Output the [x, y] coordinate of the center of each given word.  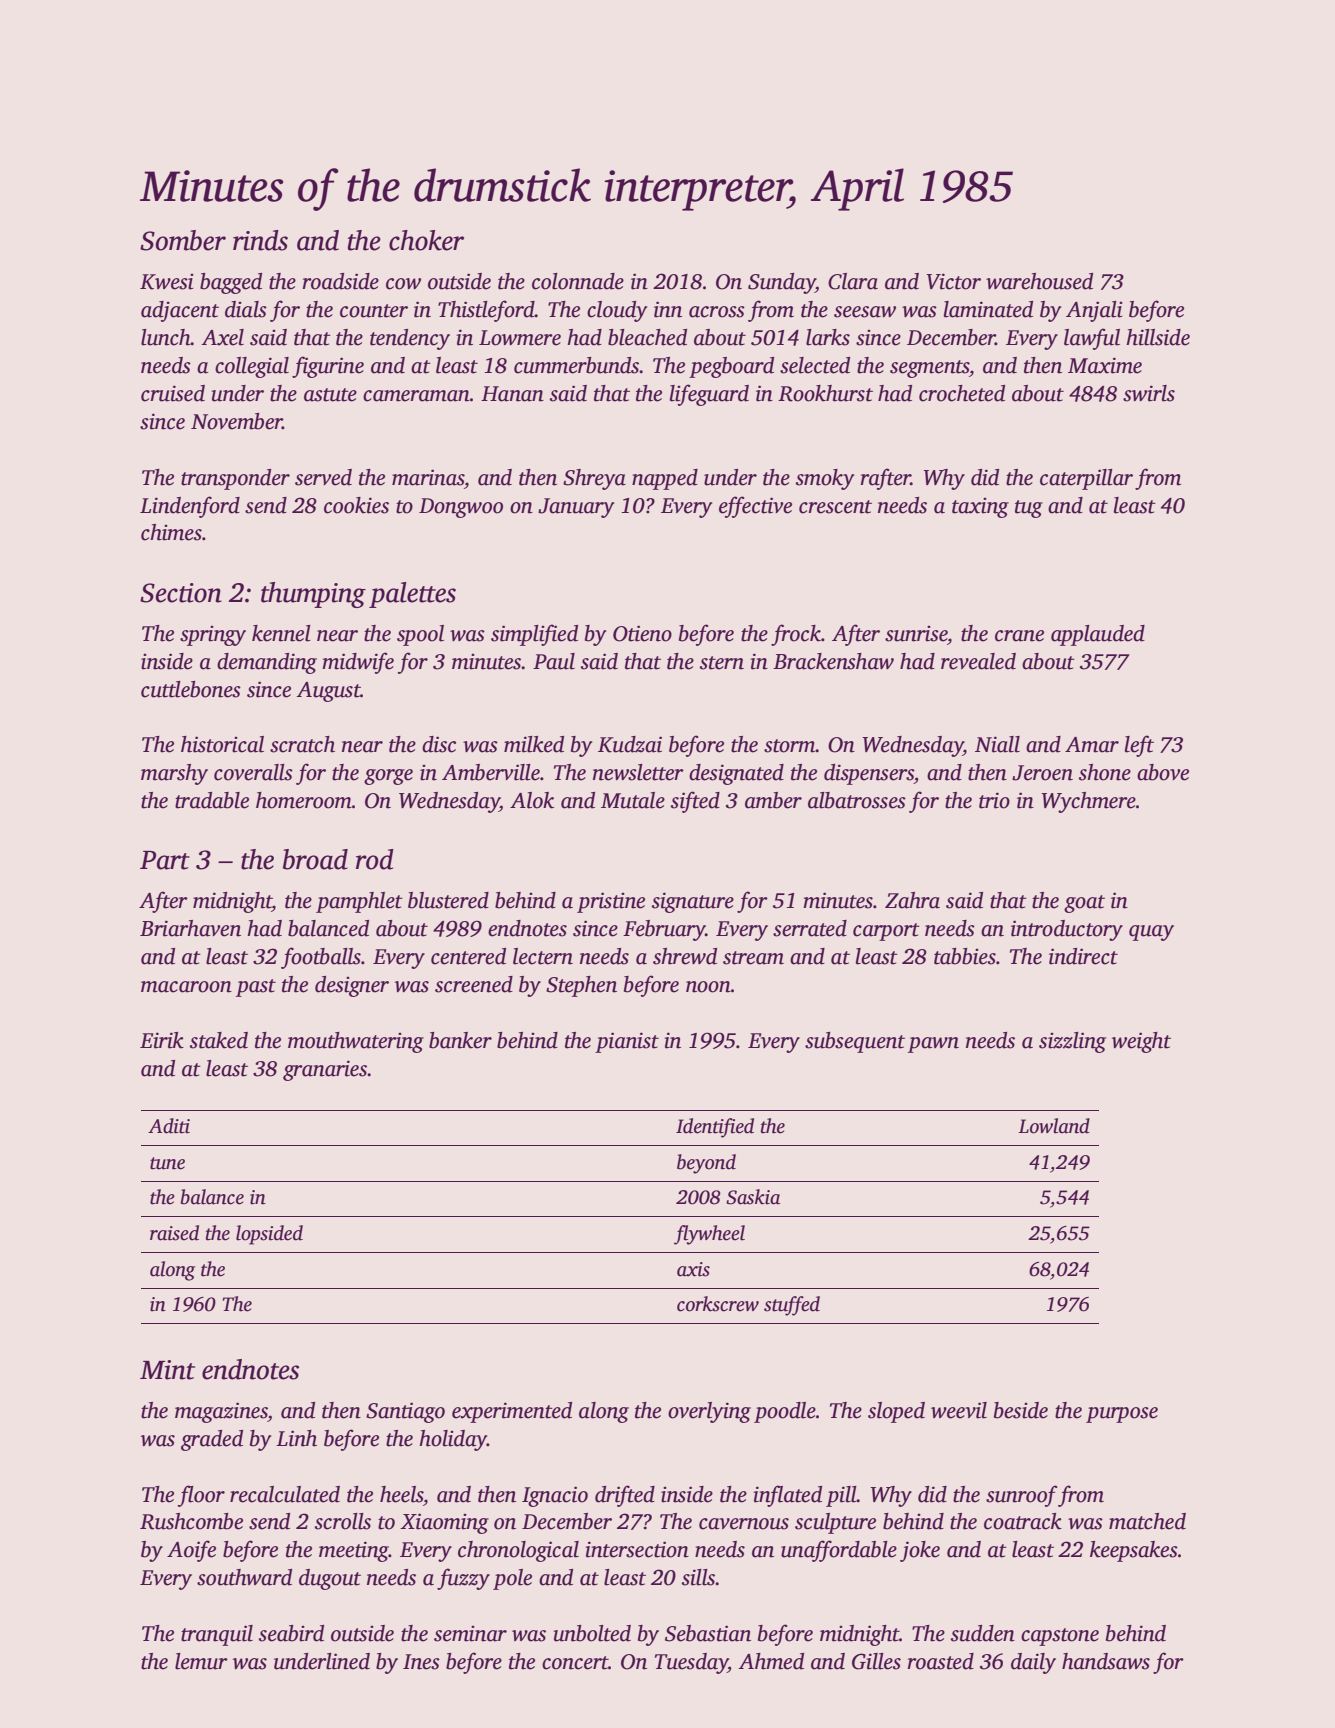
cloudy [617, 311]
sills [699, 1577]
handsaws [1106, 1661]
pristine [611, 902]
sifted [695, 802]
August [329, 692]
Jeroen [1042, 773]
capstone [1060, 1637]
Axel [223, 337]
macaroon [186, 987]
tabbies [965, 956]
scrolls [343, 1521]
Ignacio [555, 1496]
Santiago [405, 1412]
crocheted [962, 393]
